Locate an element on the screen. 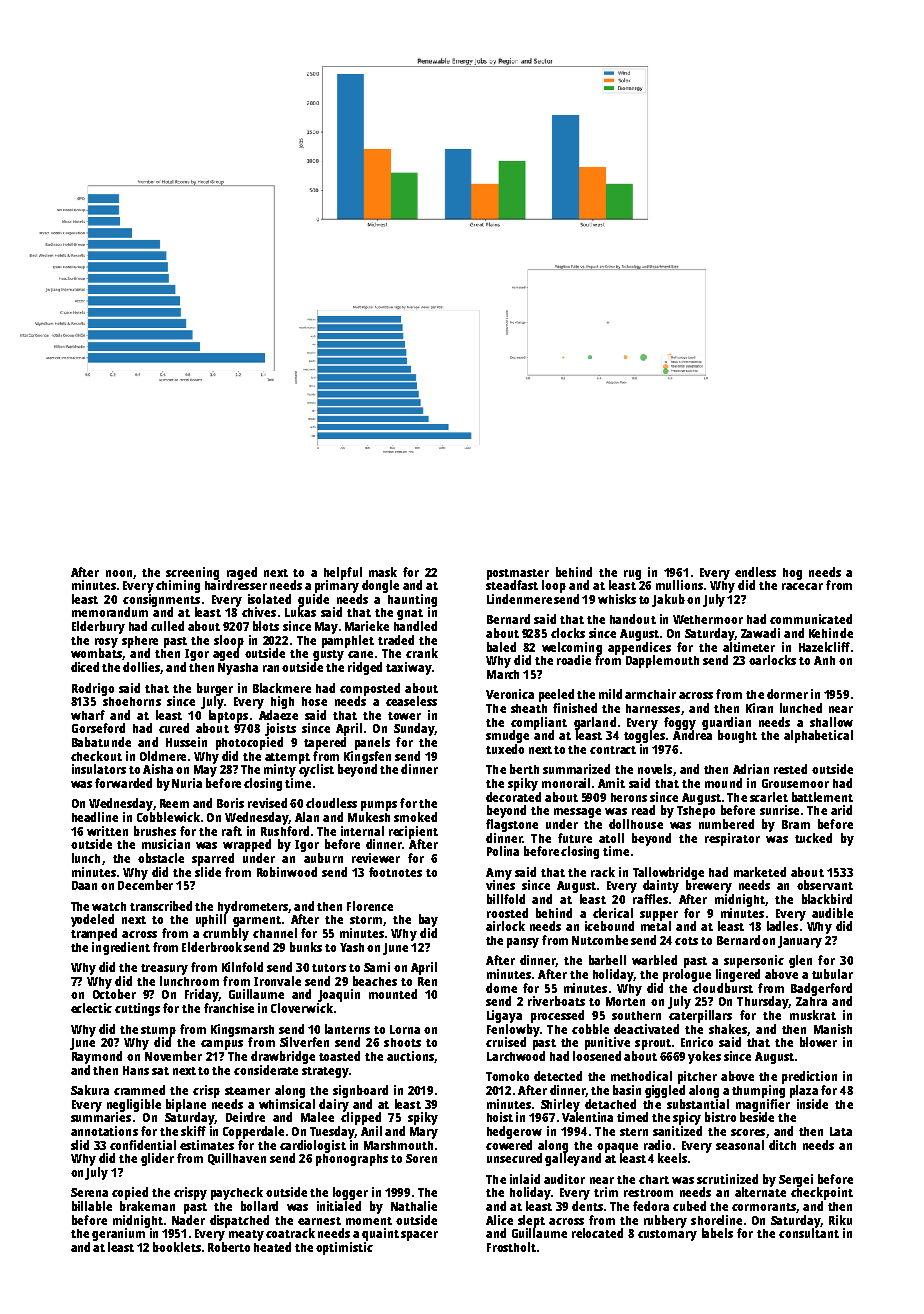  ceaseless is located at coordinates (411, 701).
